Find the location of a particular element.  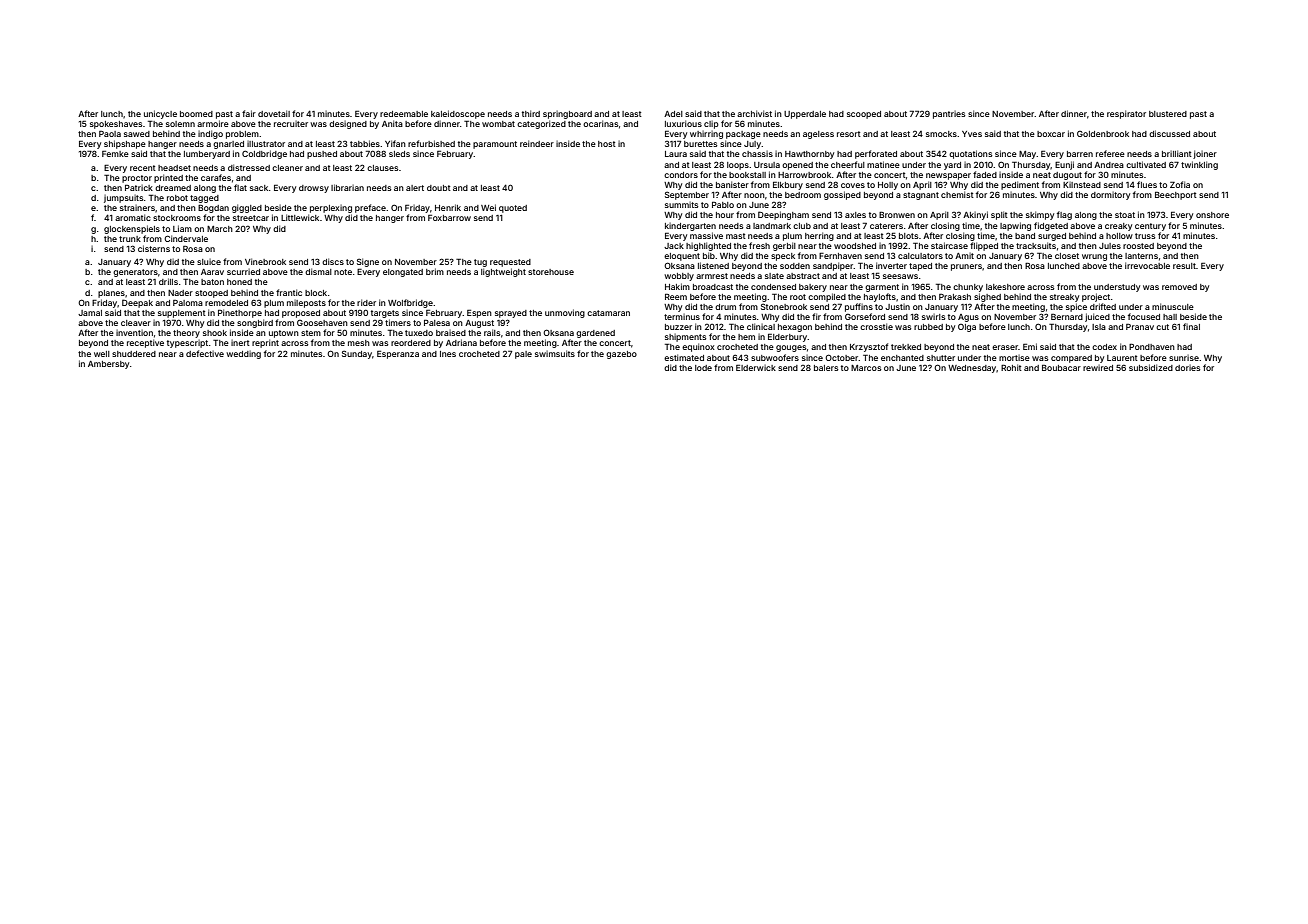

coves is located at coordinates (853, 185).
